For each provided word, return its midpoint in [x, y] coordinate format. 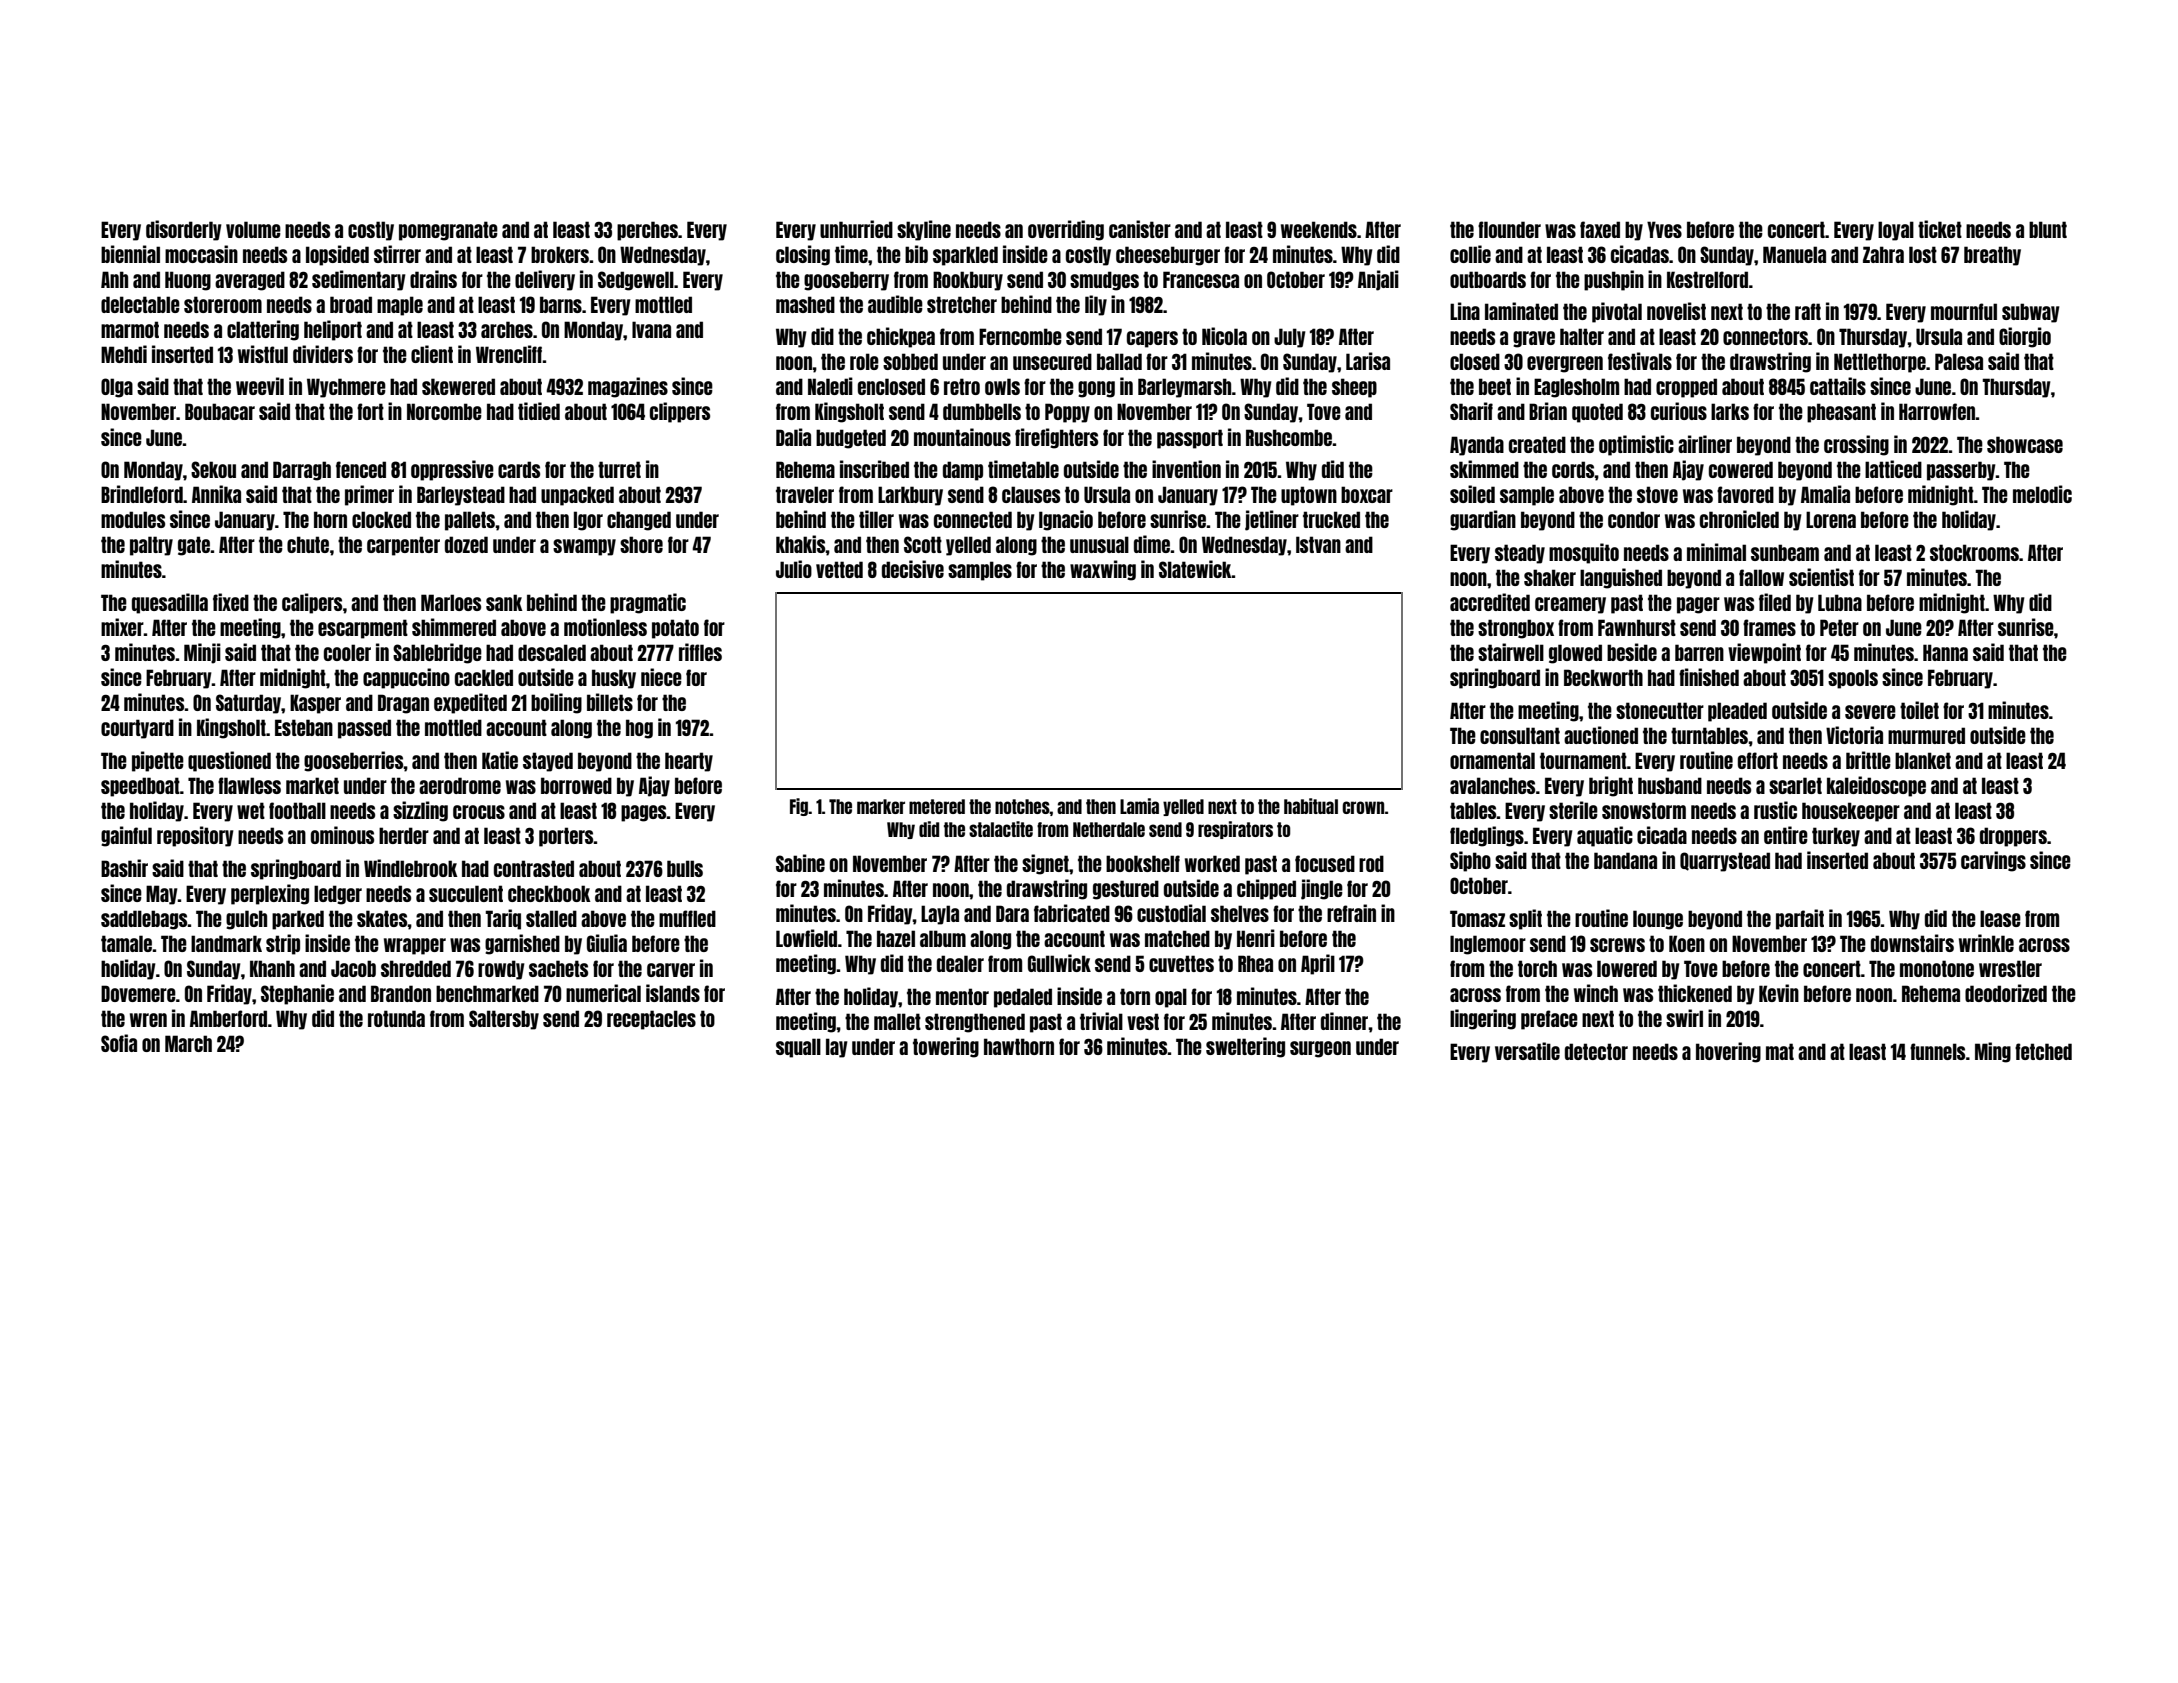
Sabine [800, 863]
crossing [1856, 445]
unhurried [856, 229]
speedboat [140, 787]
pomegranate [448, 231]
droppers [2013, 837]
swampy [584, 547]
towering [946, 1047]
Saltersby [504, 1020]
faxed [1600, 229]
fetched [2043, 1051]
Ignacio [1066, 520]
